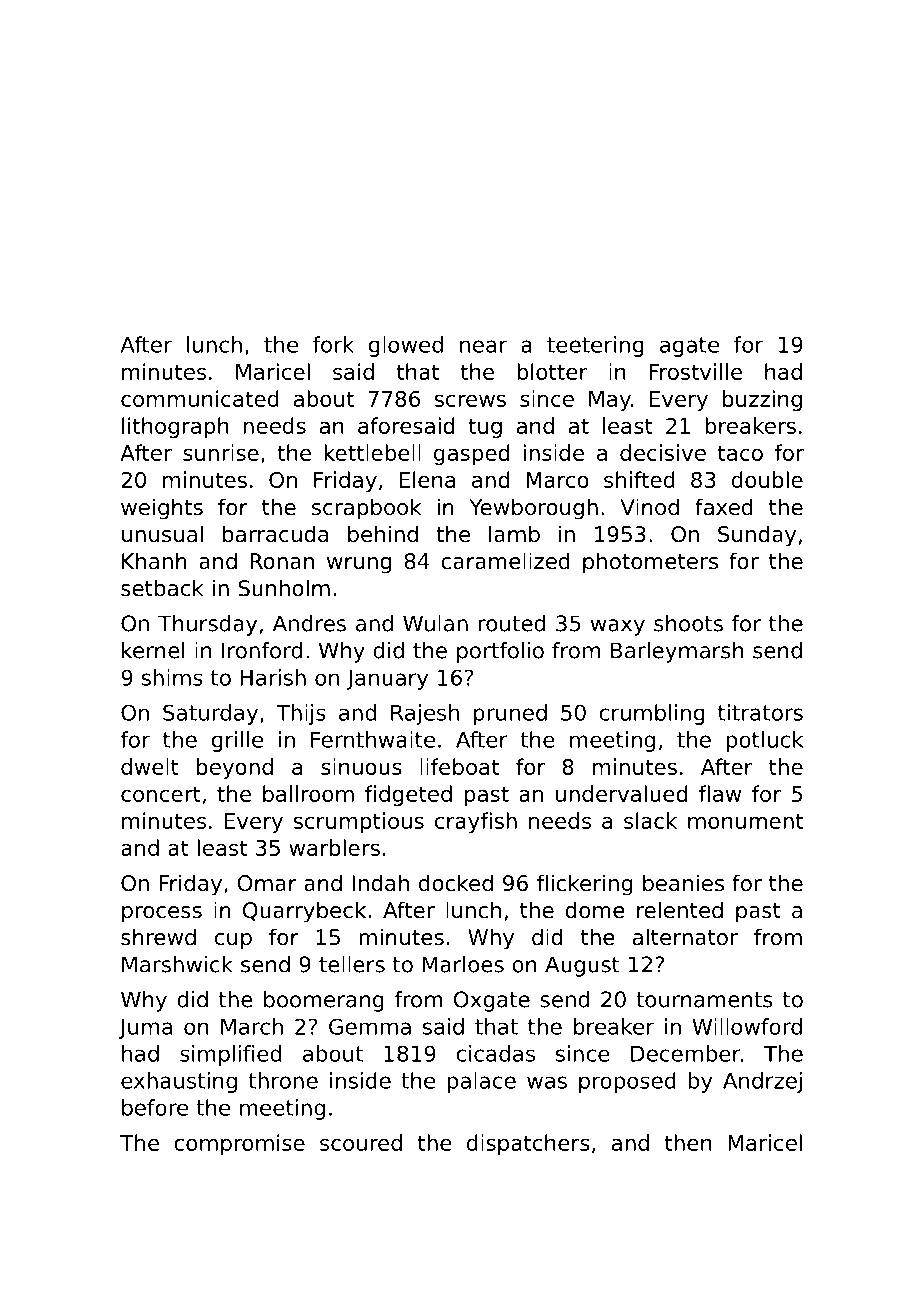 The height and width of the page is (1311, 924). I want to click on barracuda, so click(275, 534).
